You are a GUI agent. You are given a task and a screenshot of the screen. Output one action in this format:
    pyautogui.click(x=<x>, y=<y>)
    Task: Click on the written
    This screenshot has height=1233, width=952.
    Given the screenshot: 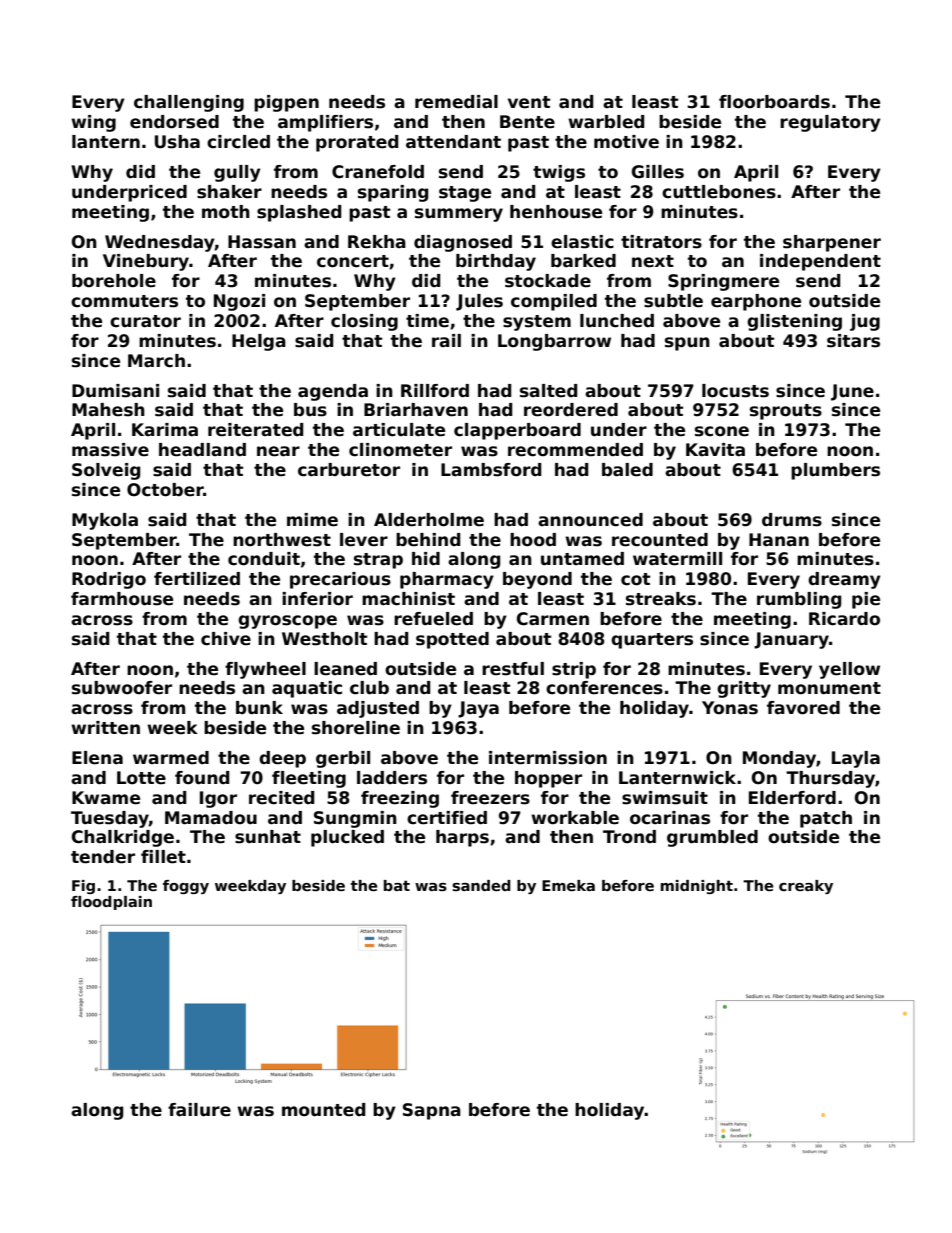 What is the action you would take?
    pyautogui.click(x=105, y=728)
